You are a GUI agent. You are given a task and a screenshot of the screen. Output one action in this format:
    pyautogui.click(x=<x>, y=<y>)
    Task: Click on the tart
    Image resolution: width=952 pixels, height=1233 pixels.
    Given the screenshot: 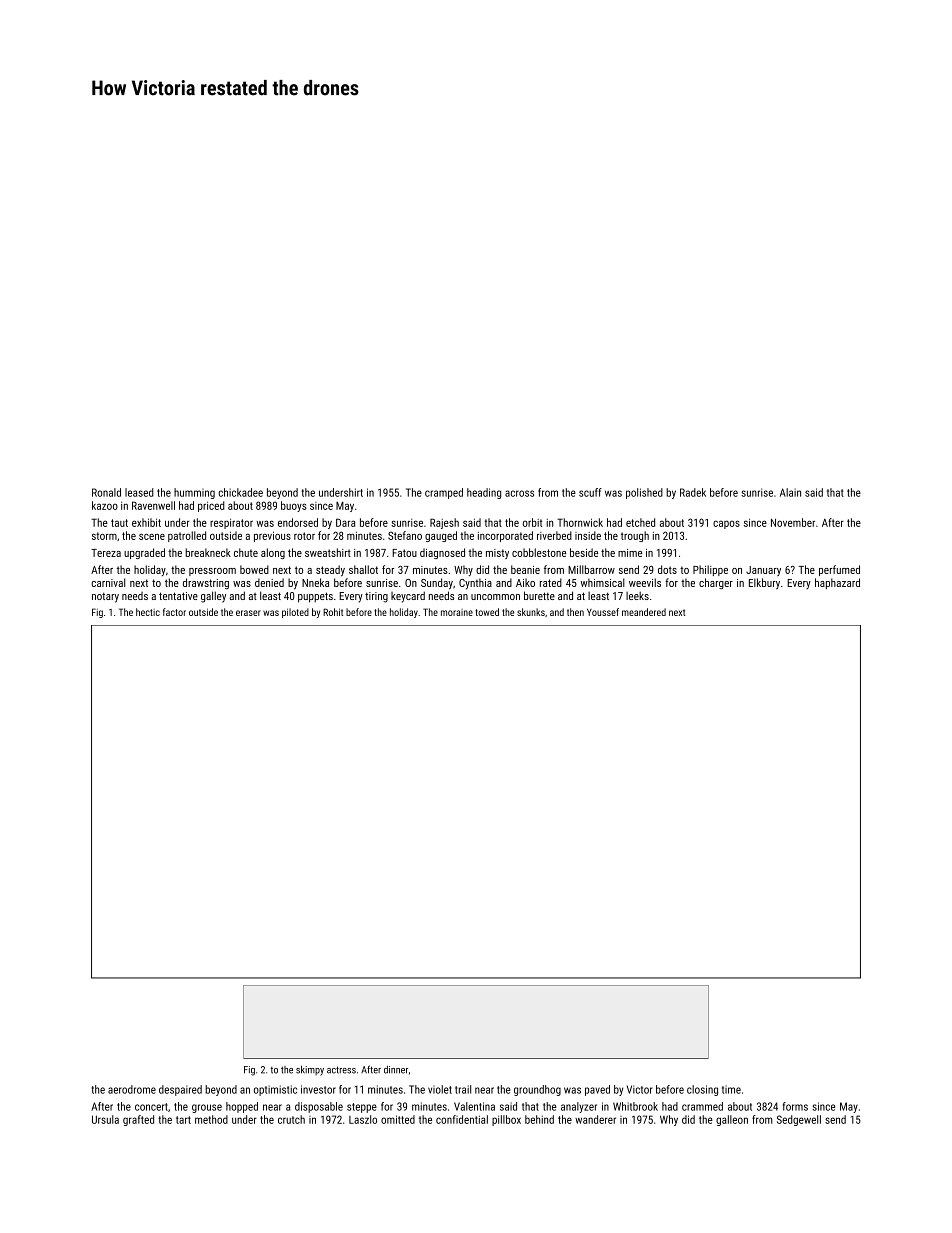 What is the action you would take?
    pyautogui.click(x=183, y=1120)
